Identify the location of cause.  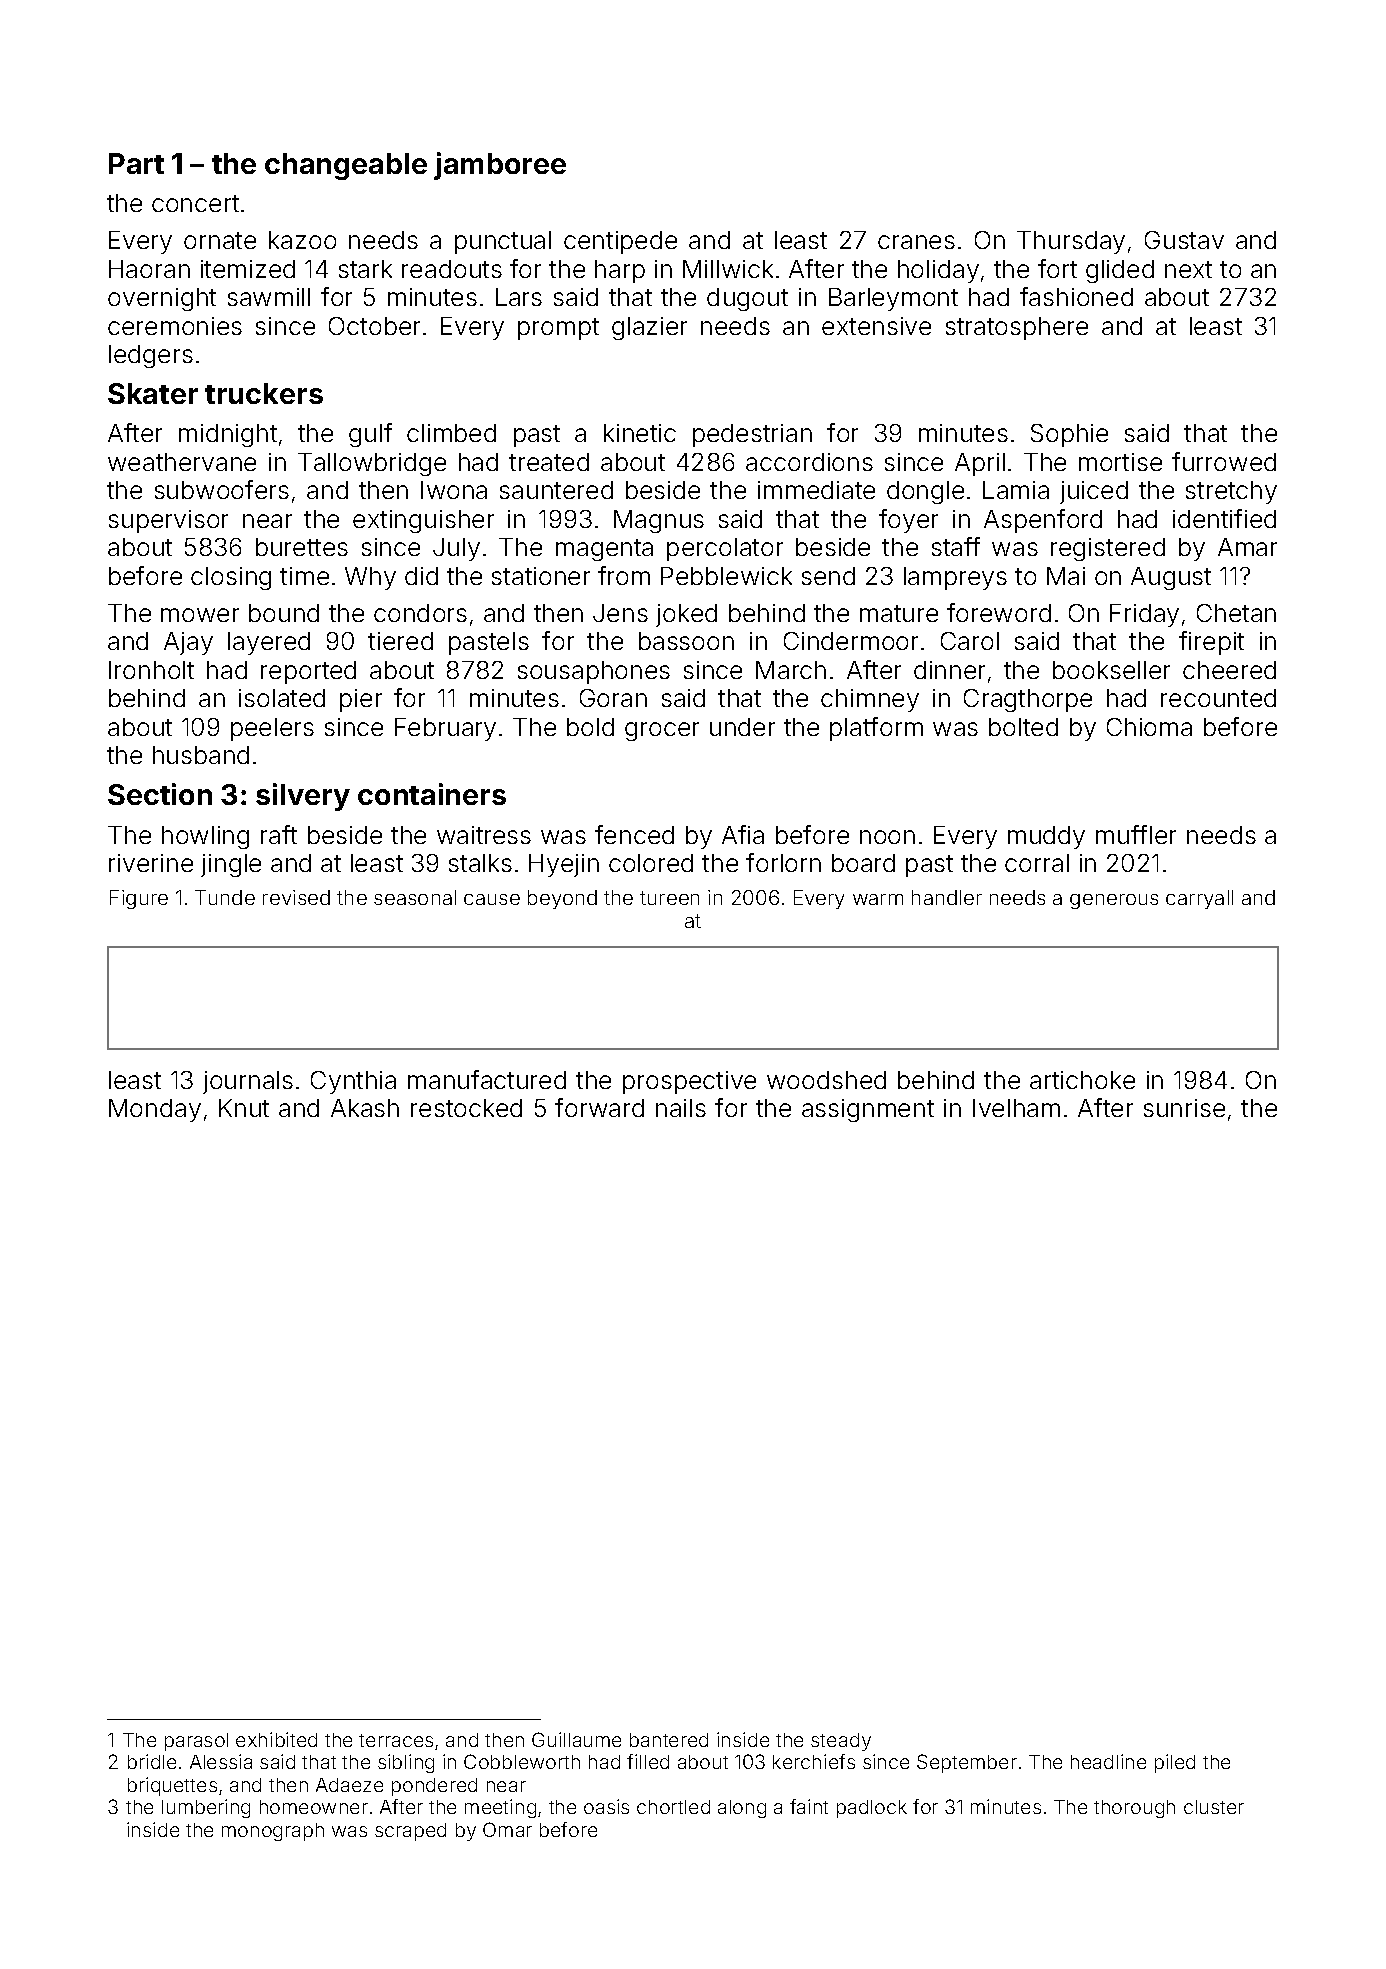
(492, 899).
